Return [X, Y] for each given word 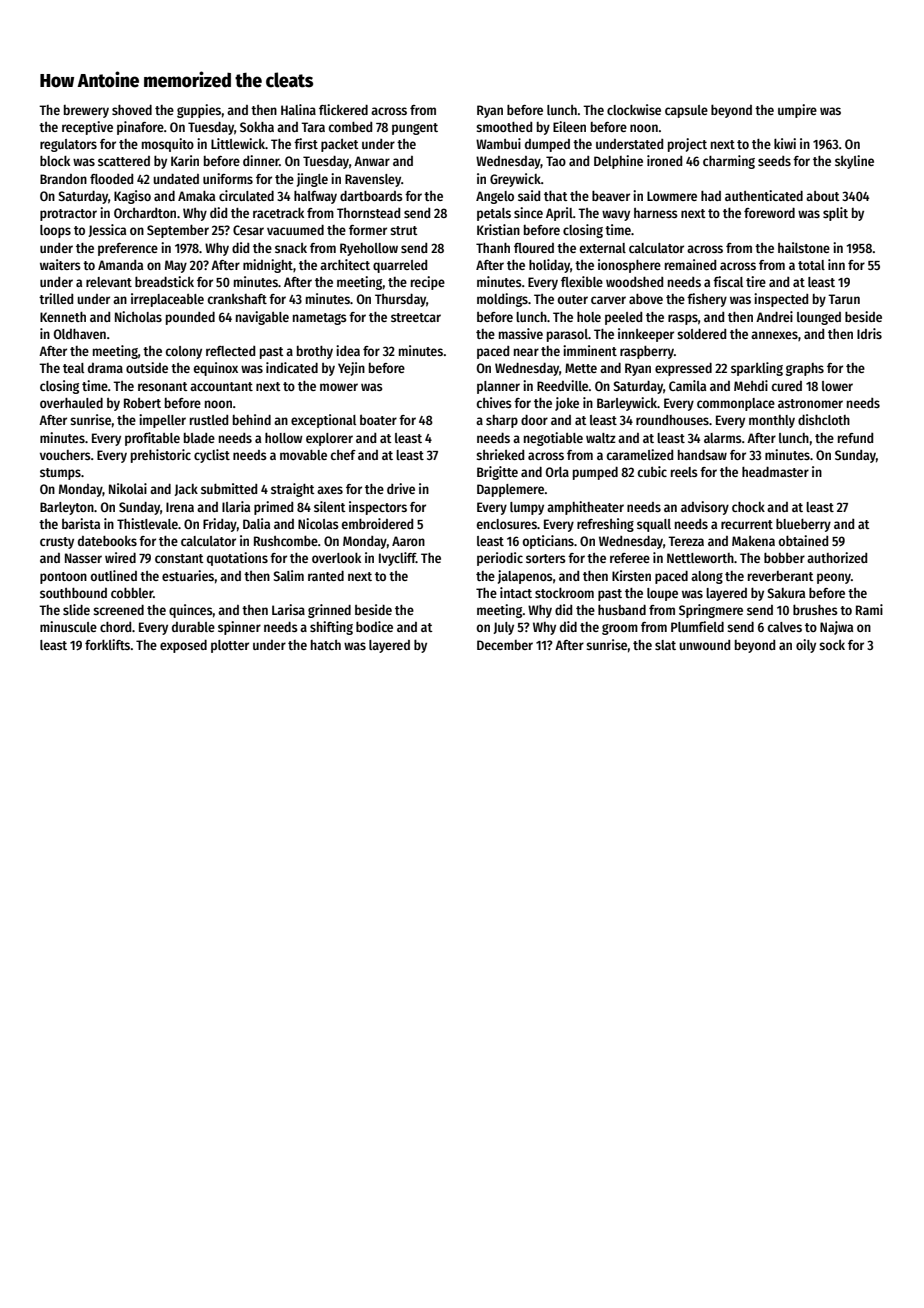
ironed [664, 160]
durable [193, 627]
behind [252, 419]
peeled [623, 318]
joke [567, 404]
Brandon [63, 179]
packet [340, 145]
